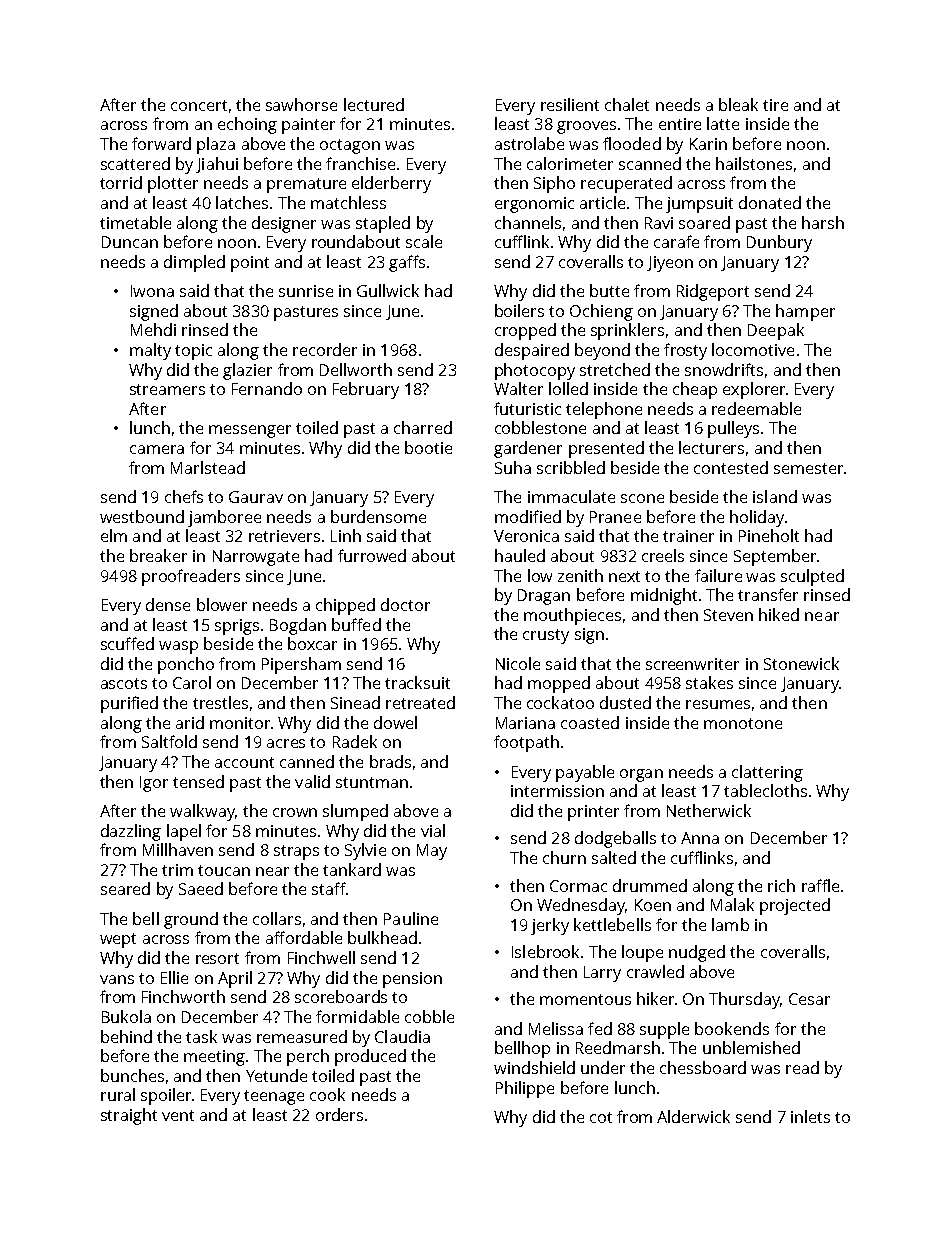  Describe the element at coordinates (423, 427) in the document. I see `charred` at that location.
